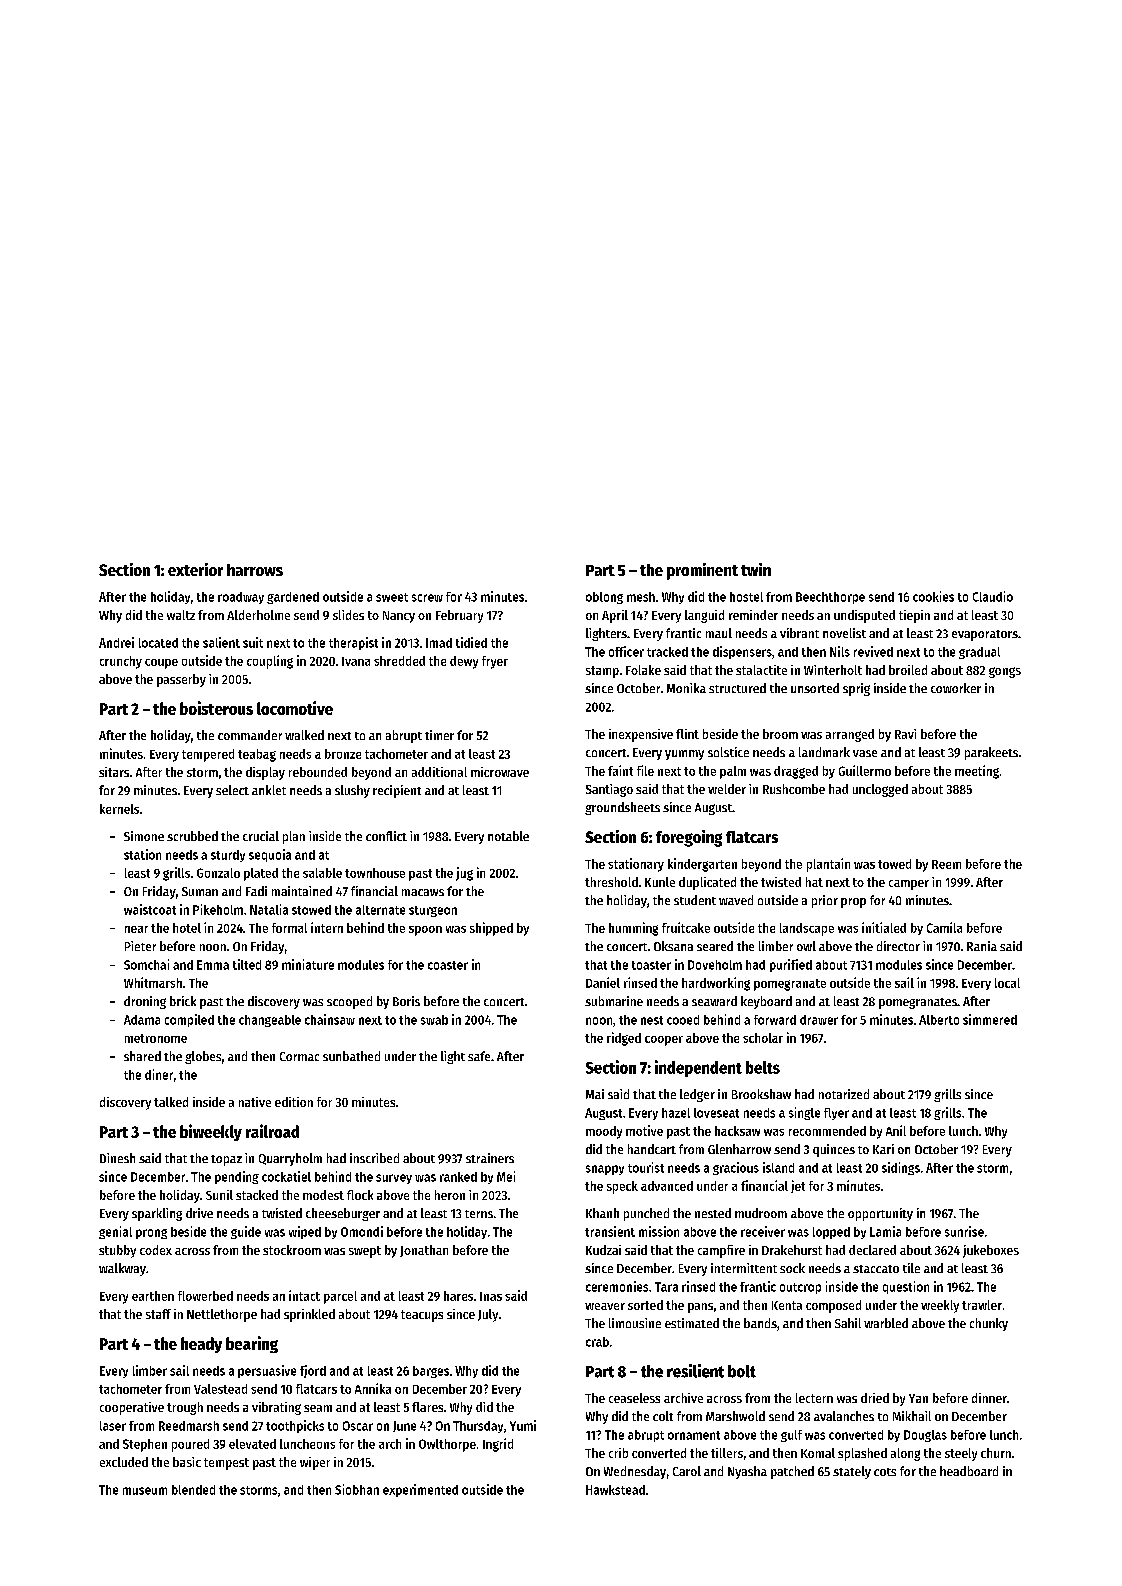 This document has width=1122, height=1586. Describe the element at coordinates (884, 927) in the document. I see `initialed` at that location.
